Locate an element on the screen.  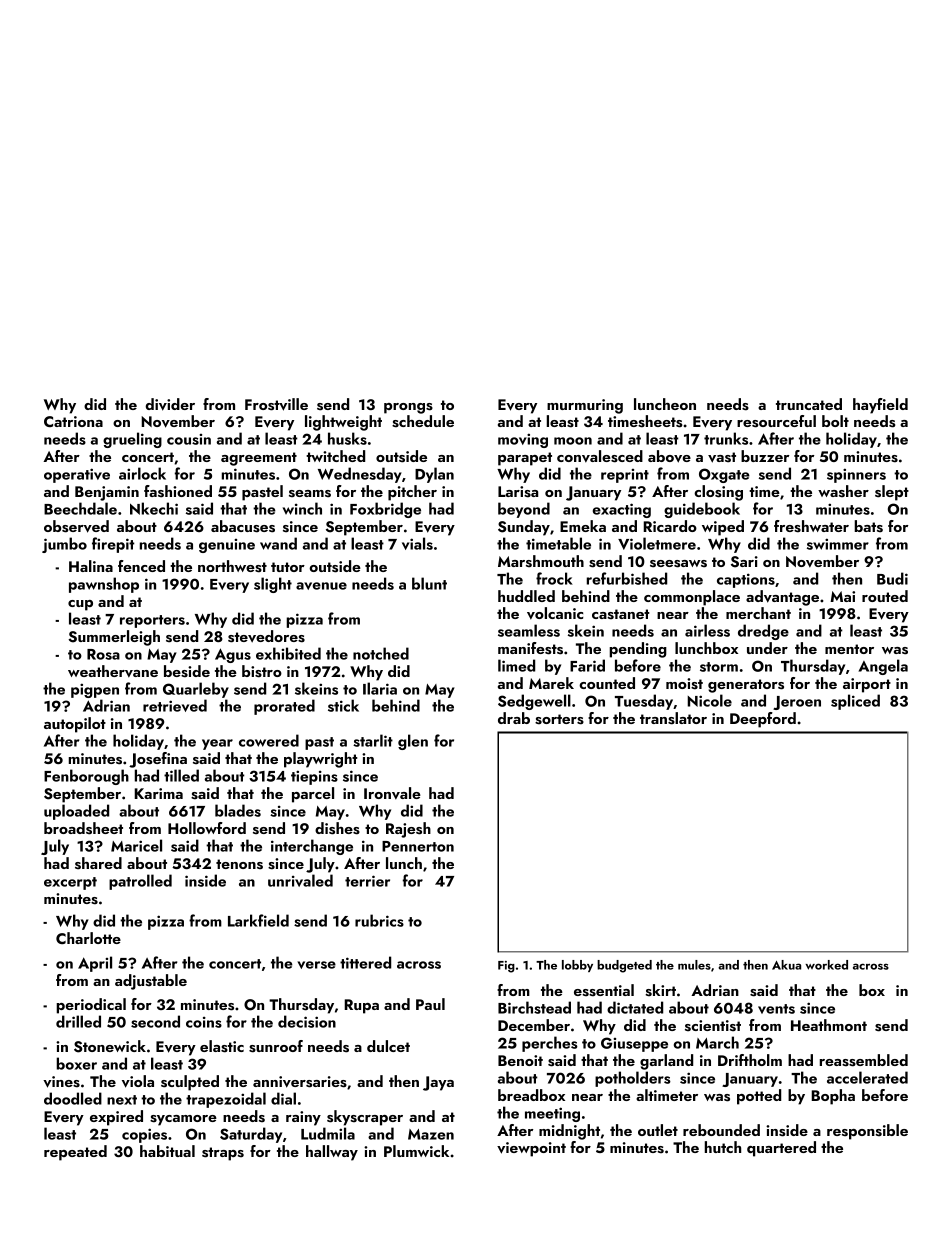
murmuring is located at coordinates (585, 406).
